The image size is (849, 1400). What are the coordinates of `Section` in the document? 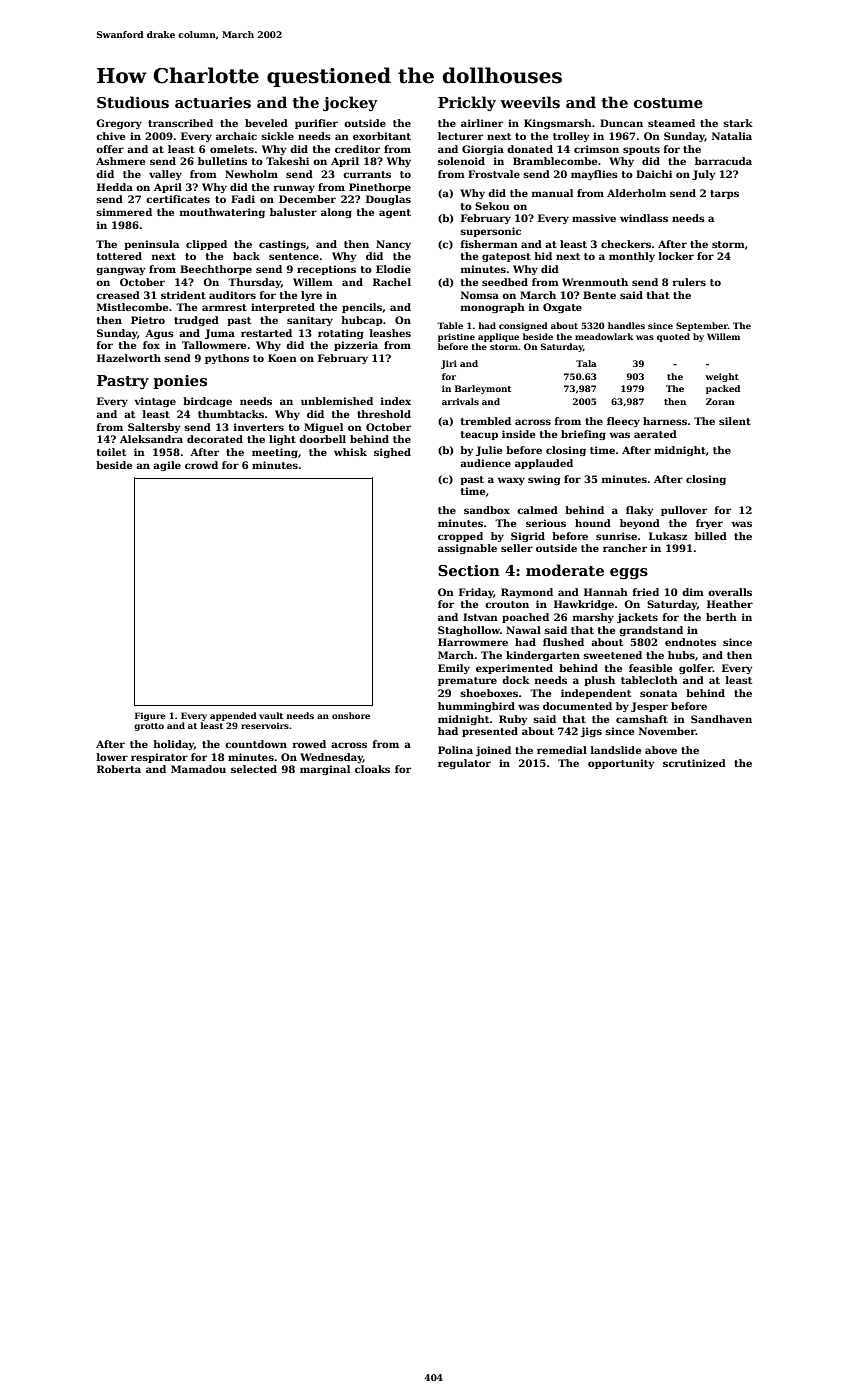 It's located at (469, 570).
